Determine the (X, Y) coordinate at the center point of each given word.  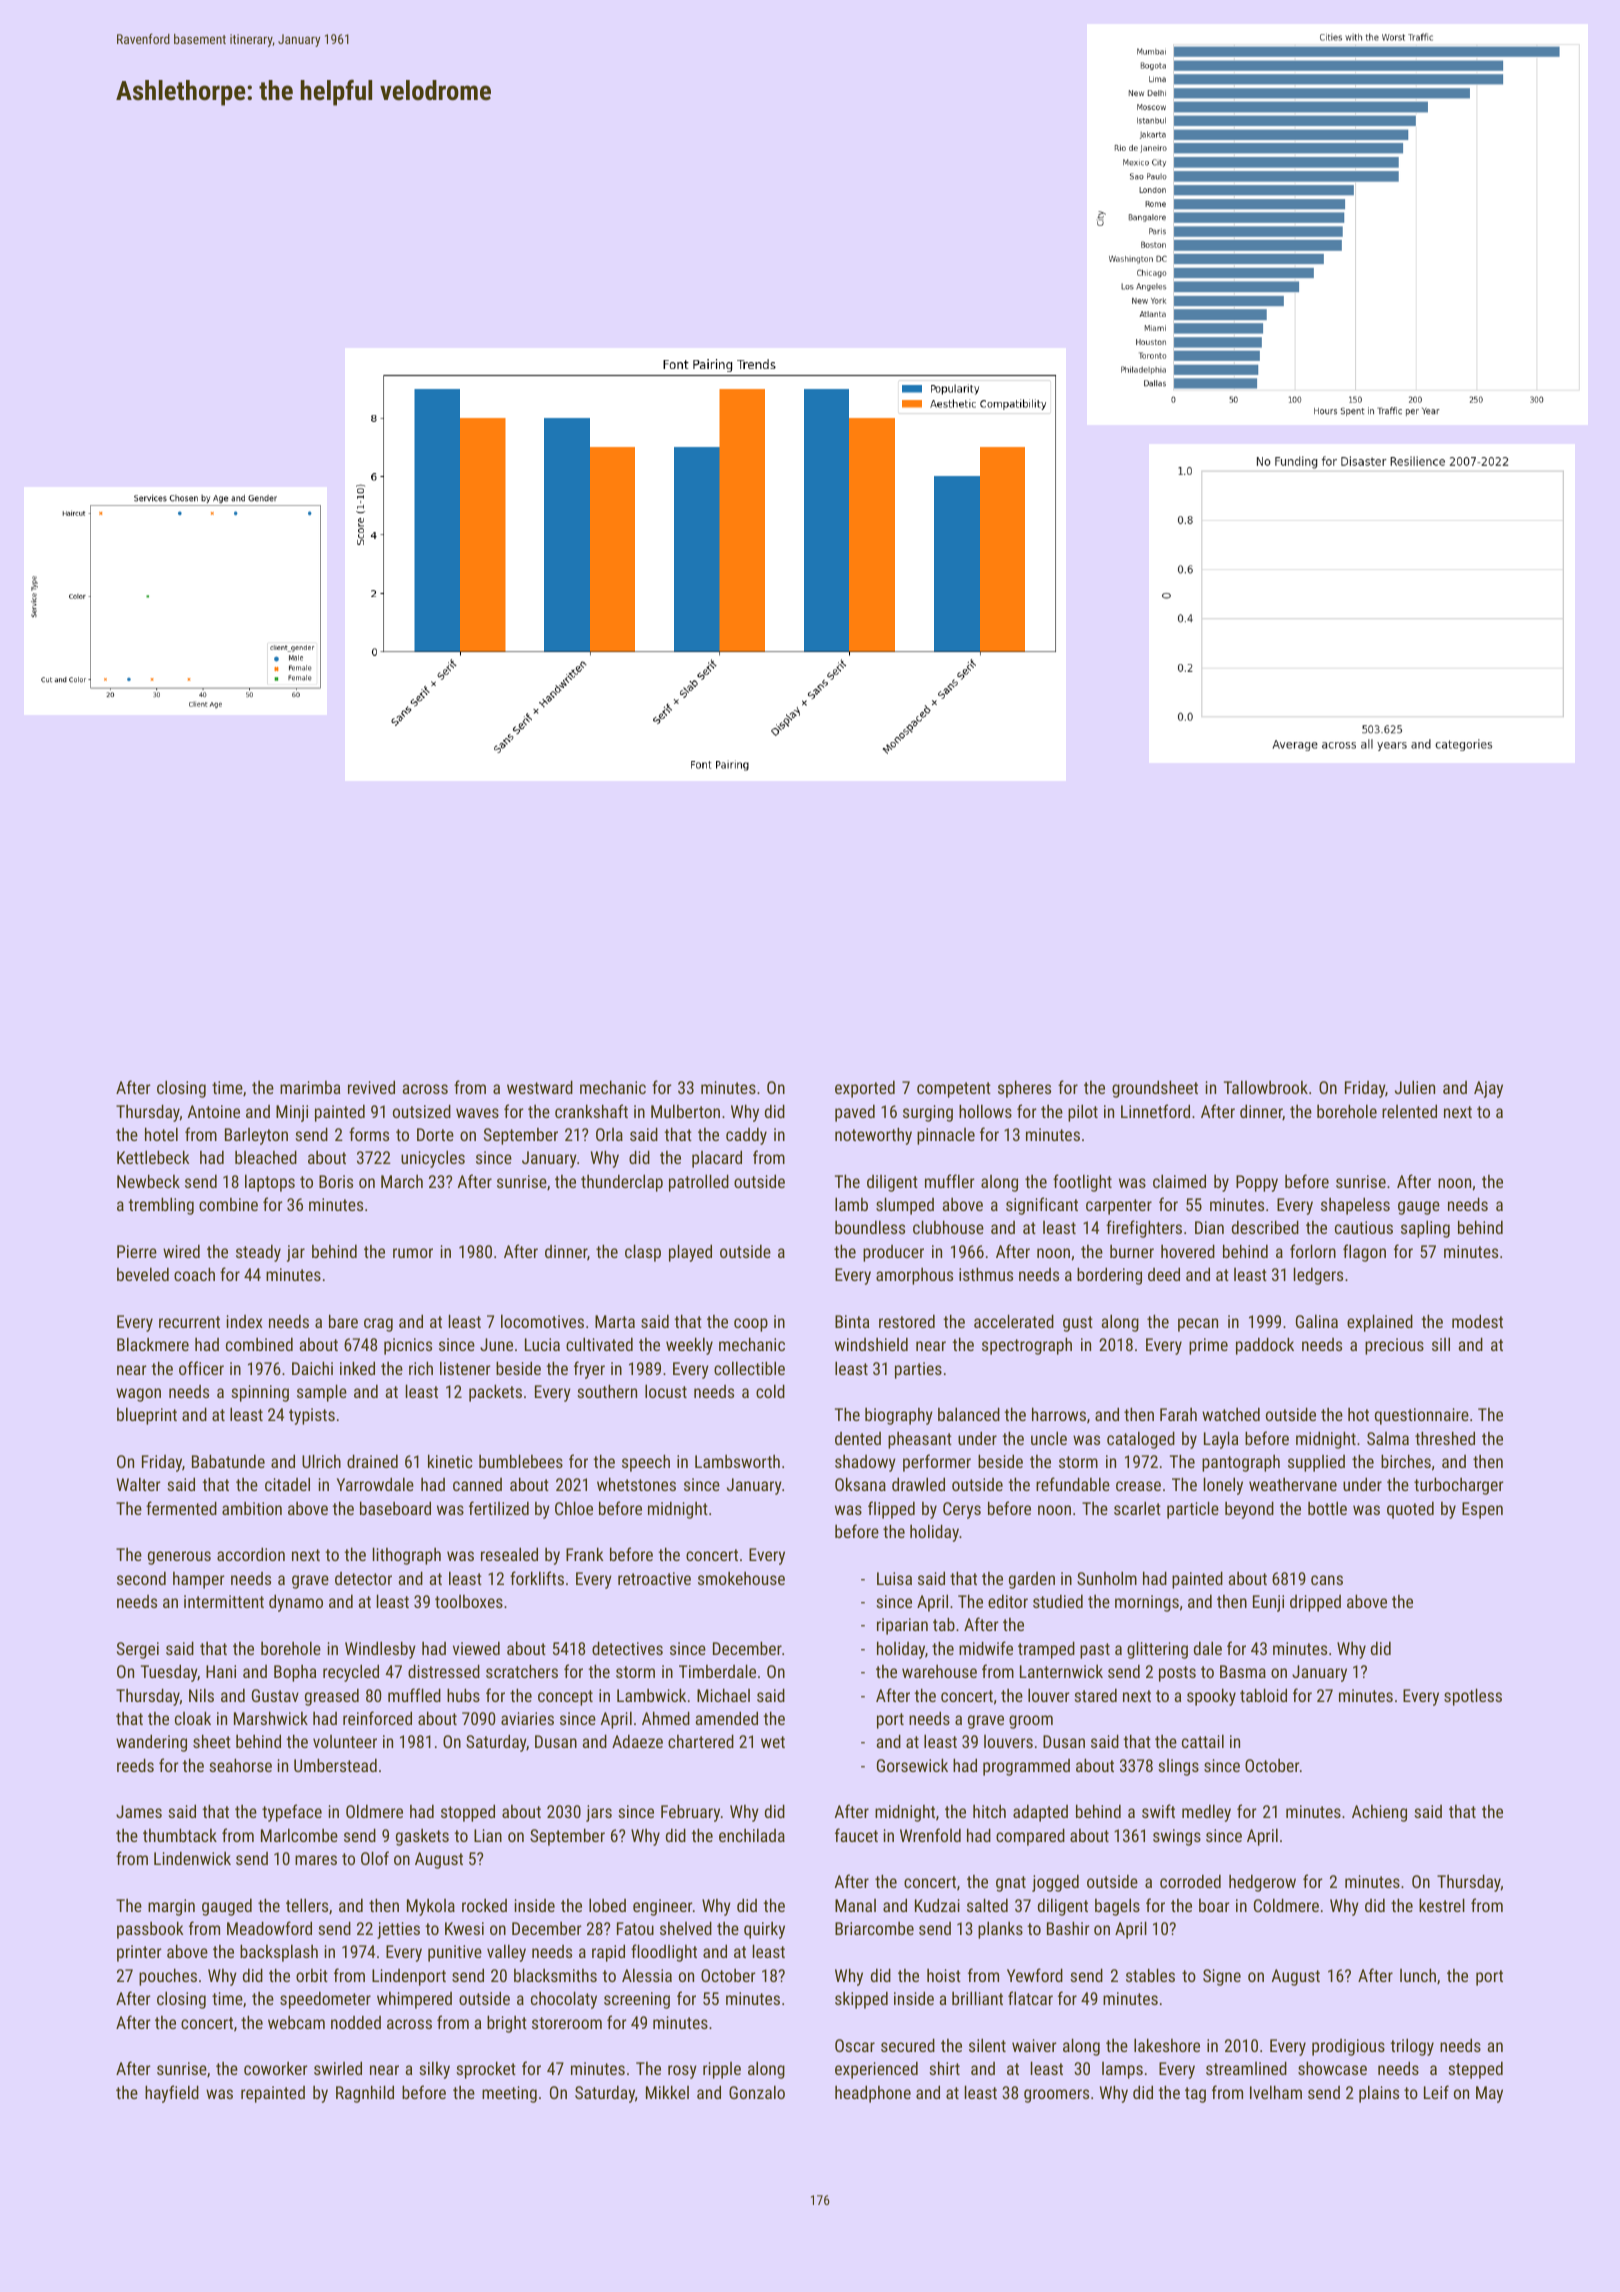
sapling (1425, 1229)
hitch (989, 1811)
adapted (1040, 1813)
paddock (1265, 1346)
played (690, 1253)
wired (181, 1251)
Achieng (1379, 1813)
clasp (643, 1253)
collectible (749, 1368)
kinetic (450, 1461)
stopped (468, 1813)
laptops (270, 1183)
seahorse (240, 1765)
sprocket (486, 2070)
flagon (1364, 1253)
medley (1206, 1813)
